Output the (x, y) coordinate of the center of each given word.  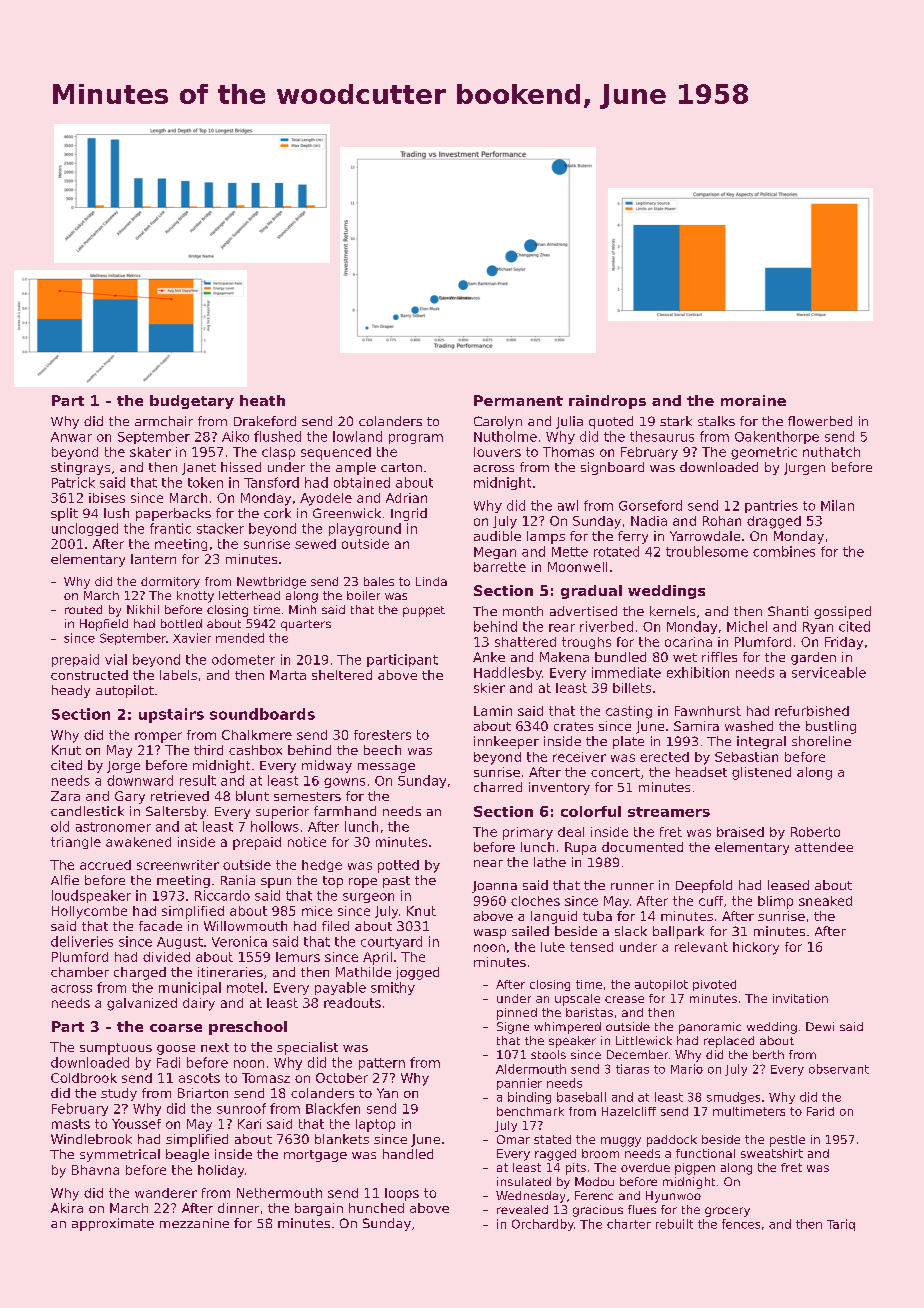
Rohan (722, 521)
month (523, 611)
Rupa (580, 848)
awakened (138, 842)
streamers (669, 812)
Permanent (518, 400)
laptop (375, 1125)
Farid (820, 1111)
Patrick (73, 482)
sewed (315, 544)
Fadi (168, 1062)
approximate (113, 1224)
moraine (753, 400)
